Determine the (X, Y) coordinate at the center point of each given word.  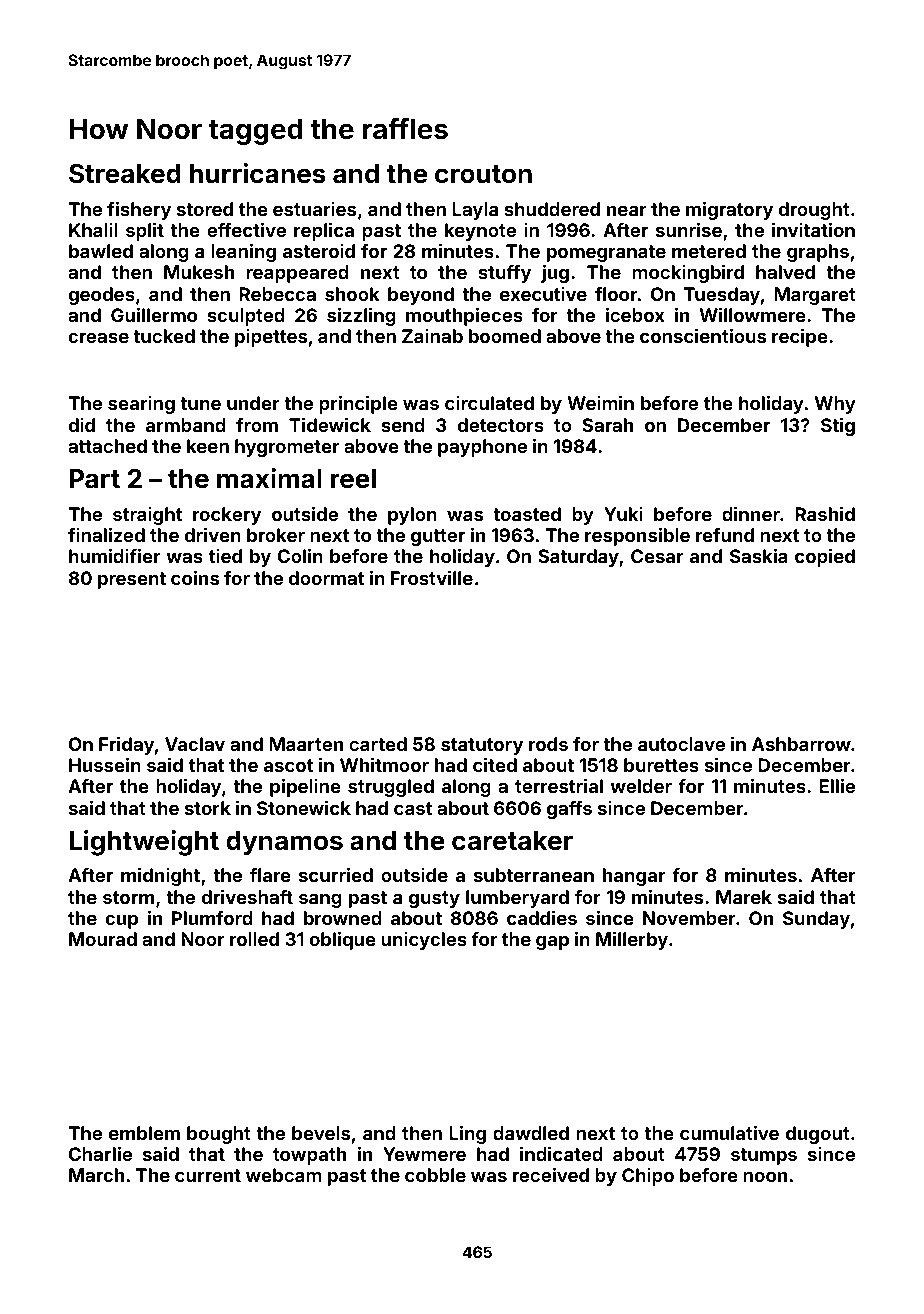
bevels (321, 1133)
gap (552, 943)
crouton (483, 174)
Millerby (632, 941)
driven (213, 535)
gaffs (569, 810)
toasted (527, 514)
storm (128, 897)
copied (825, 558)
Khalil (93, 230)
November (689, 918)
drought (814, 211)
